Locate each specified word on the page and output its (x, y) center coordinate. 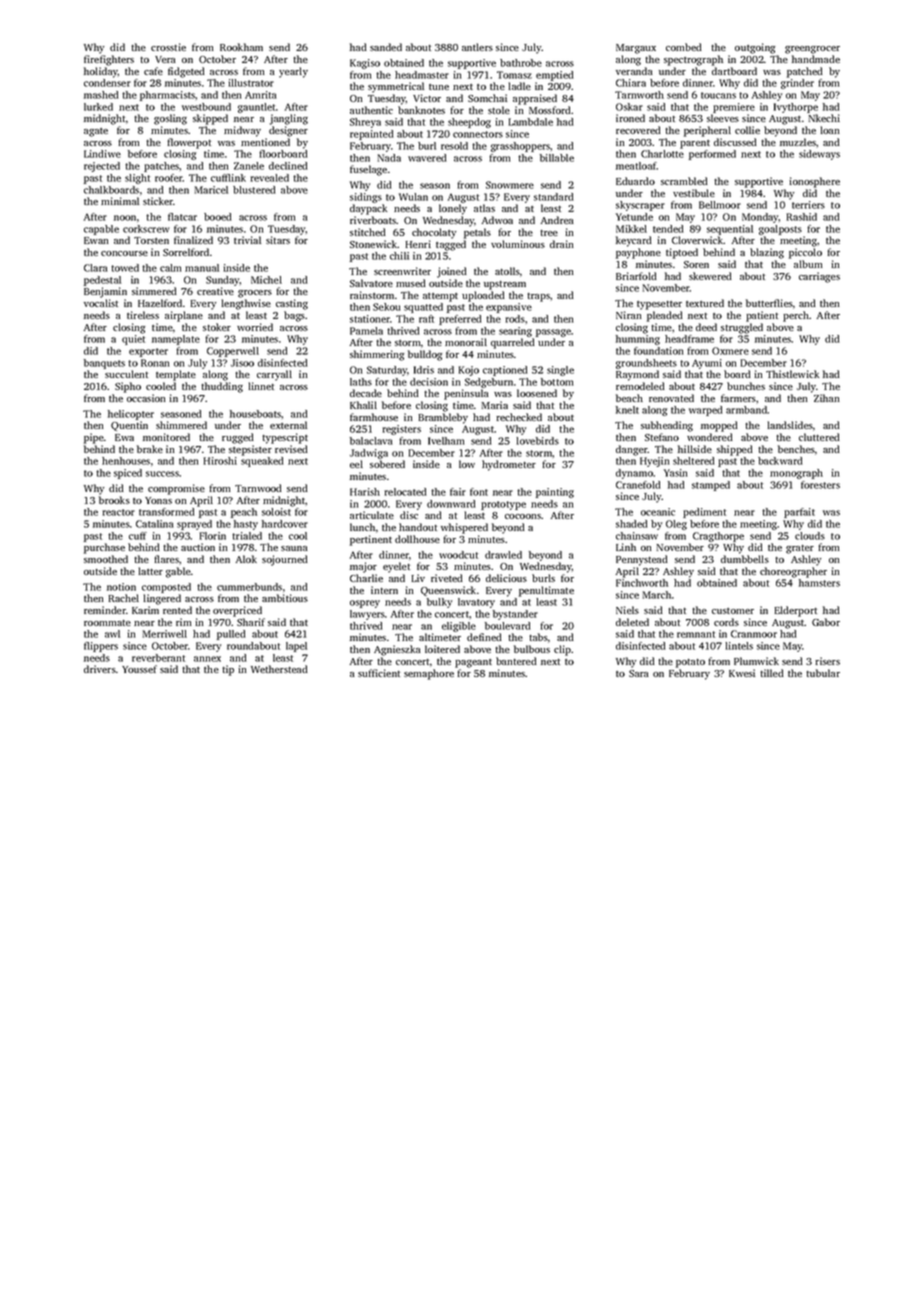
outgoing (755, 48)
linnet (261, 386)
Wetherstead (279, 669)
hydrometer (509, 465)
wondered (710, 437)
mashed (101, 95)
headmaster (422, 75)
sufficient (379, 673)
